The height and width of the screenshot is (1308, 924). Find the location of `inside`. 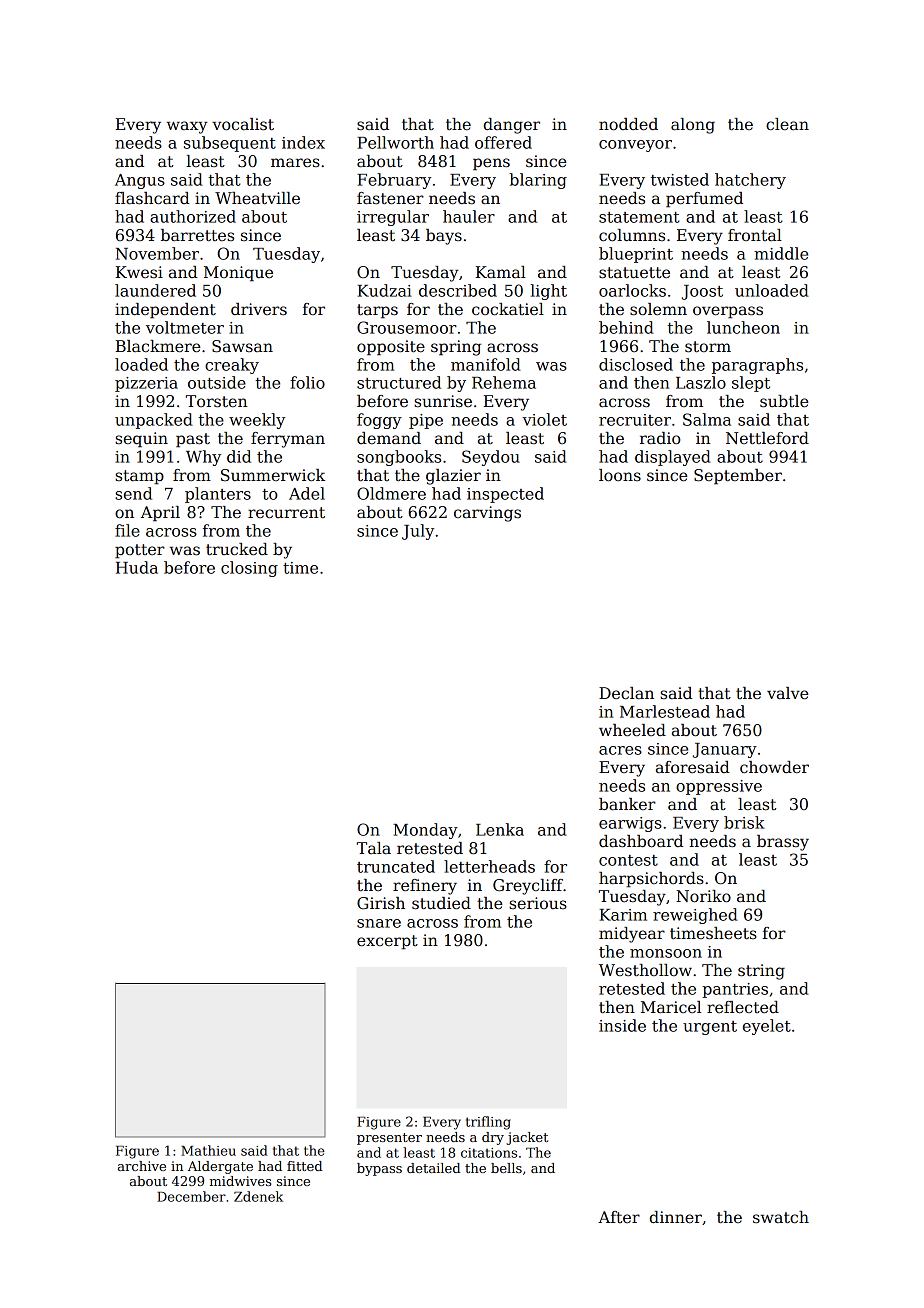

inside is located at coordinates (622, 1025).
